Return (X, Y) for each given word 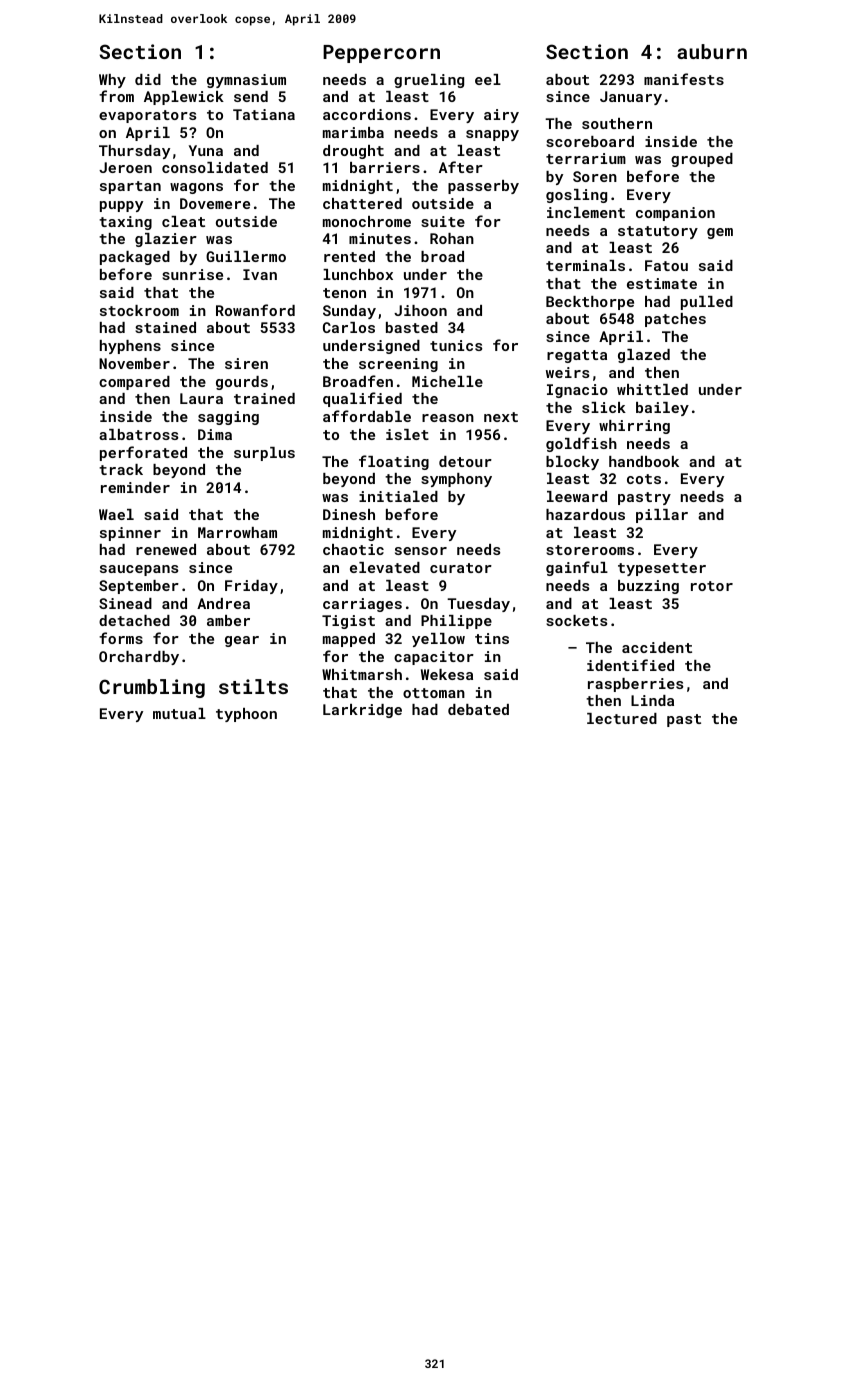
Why (112, 81)
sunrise (192, 274)
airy (501, 116)
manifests (684, 79)
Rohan (452, 238)
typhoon (246, 715)
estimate (662, 283)
